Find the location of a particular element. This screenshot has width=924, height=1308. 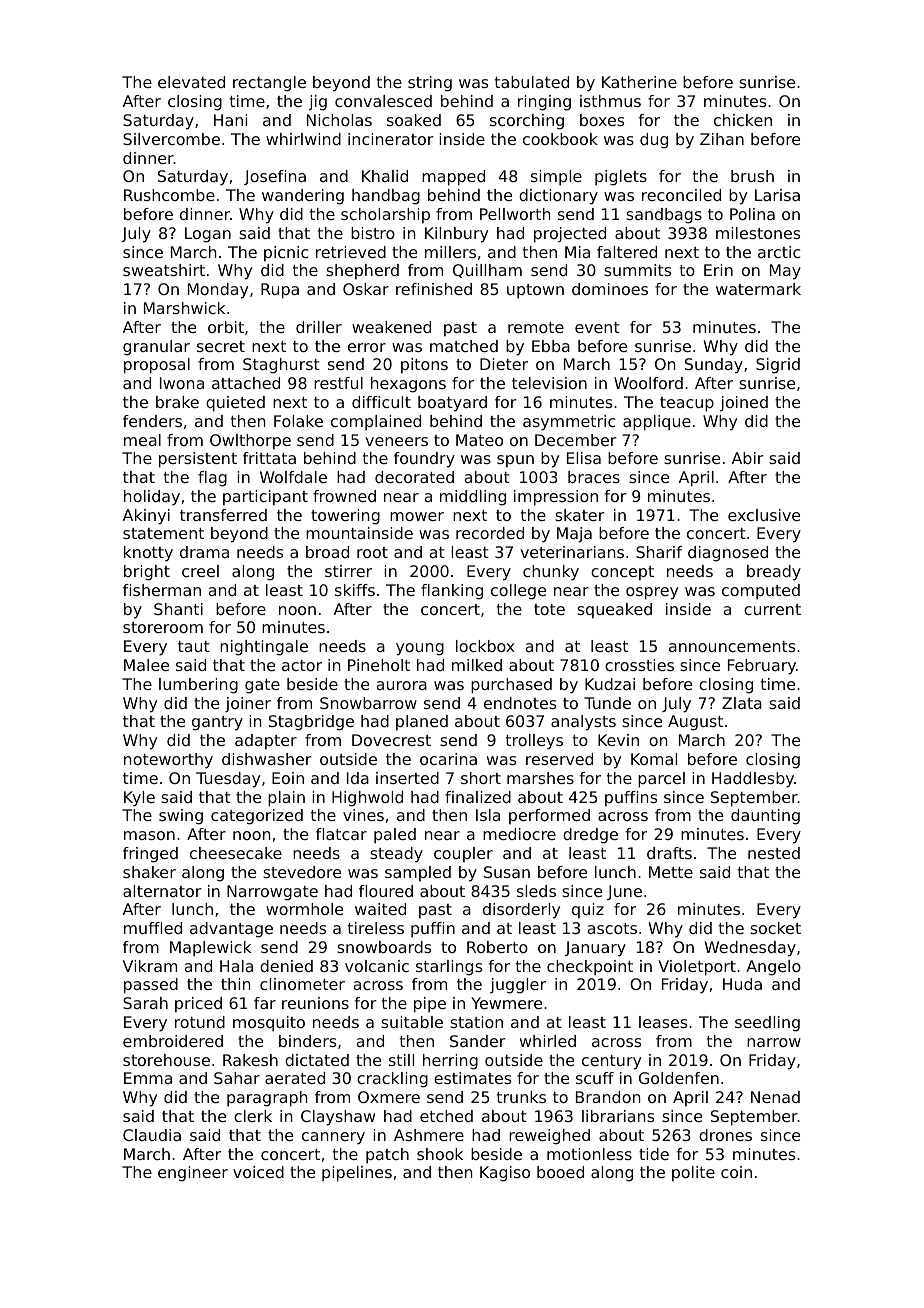

Eoin is located at coordinates (288, 778).
